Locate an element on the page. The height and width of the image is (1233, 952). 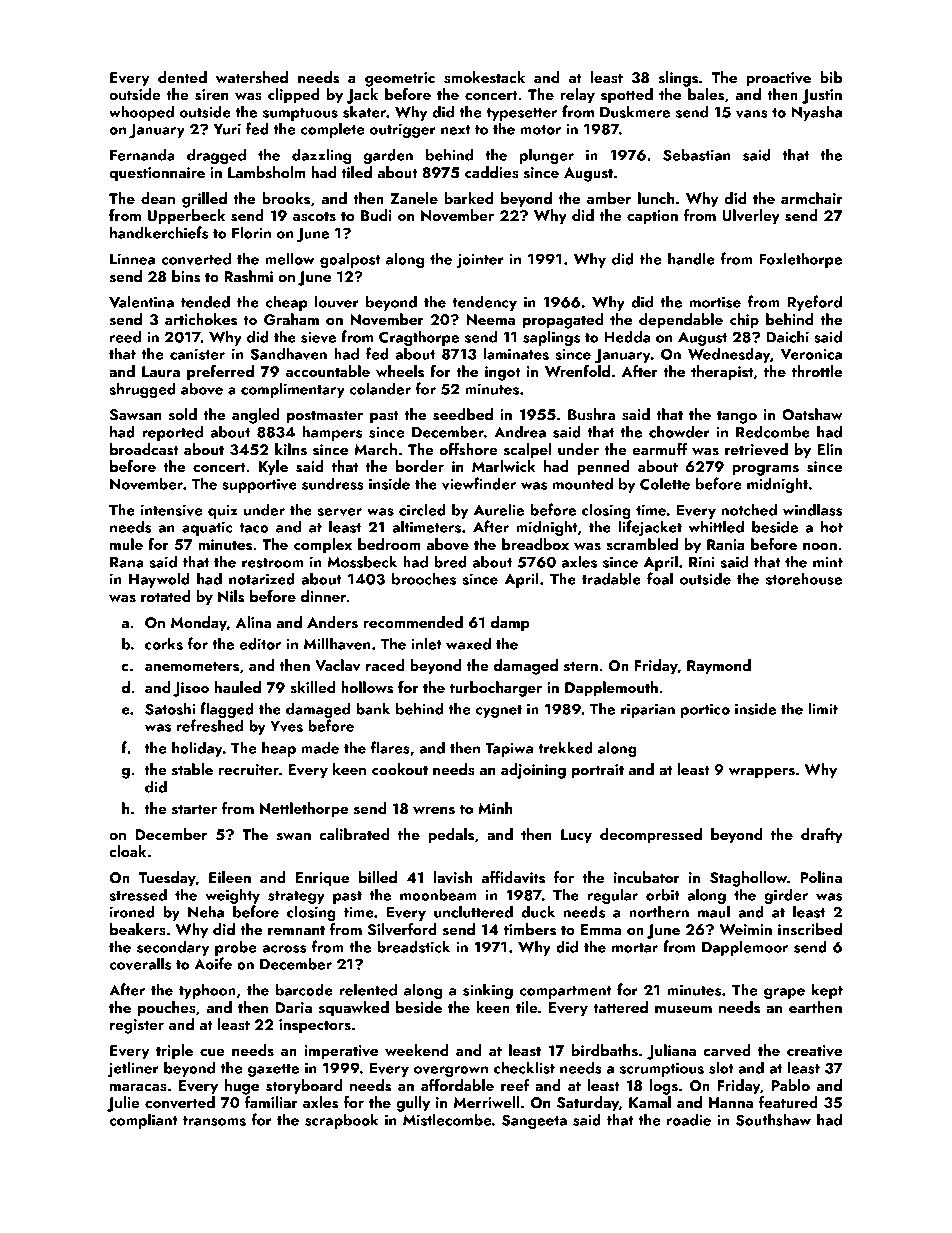
caption is located at coordinates (652, 217).
